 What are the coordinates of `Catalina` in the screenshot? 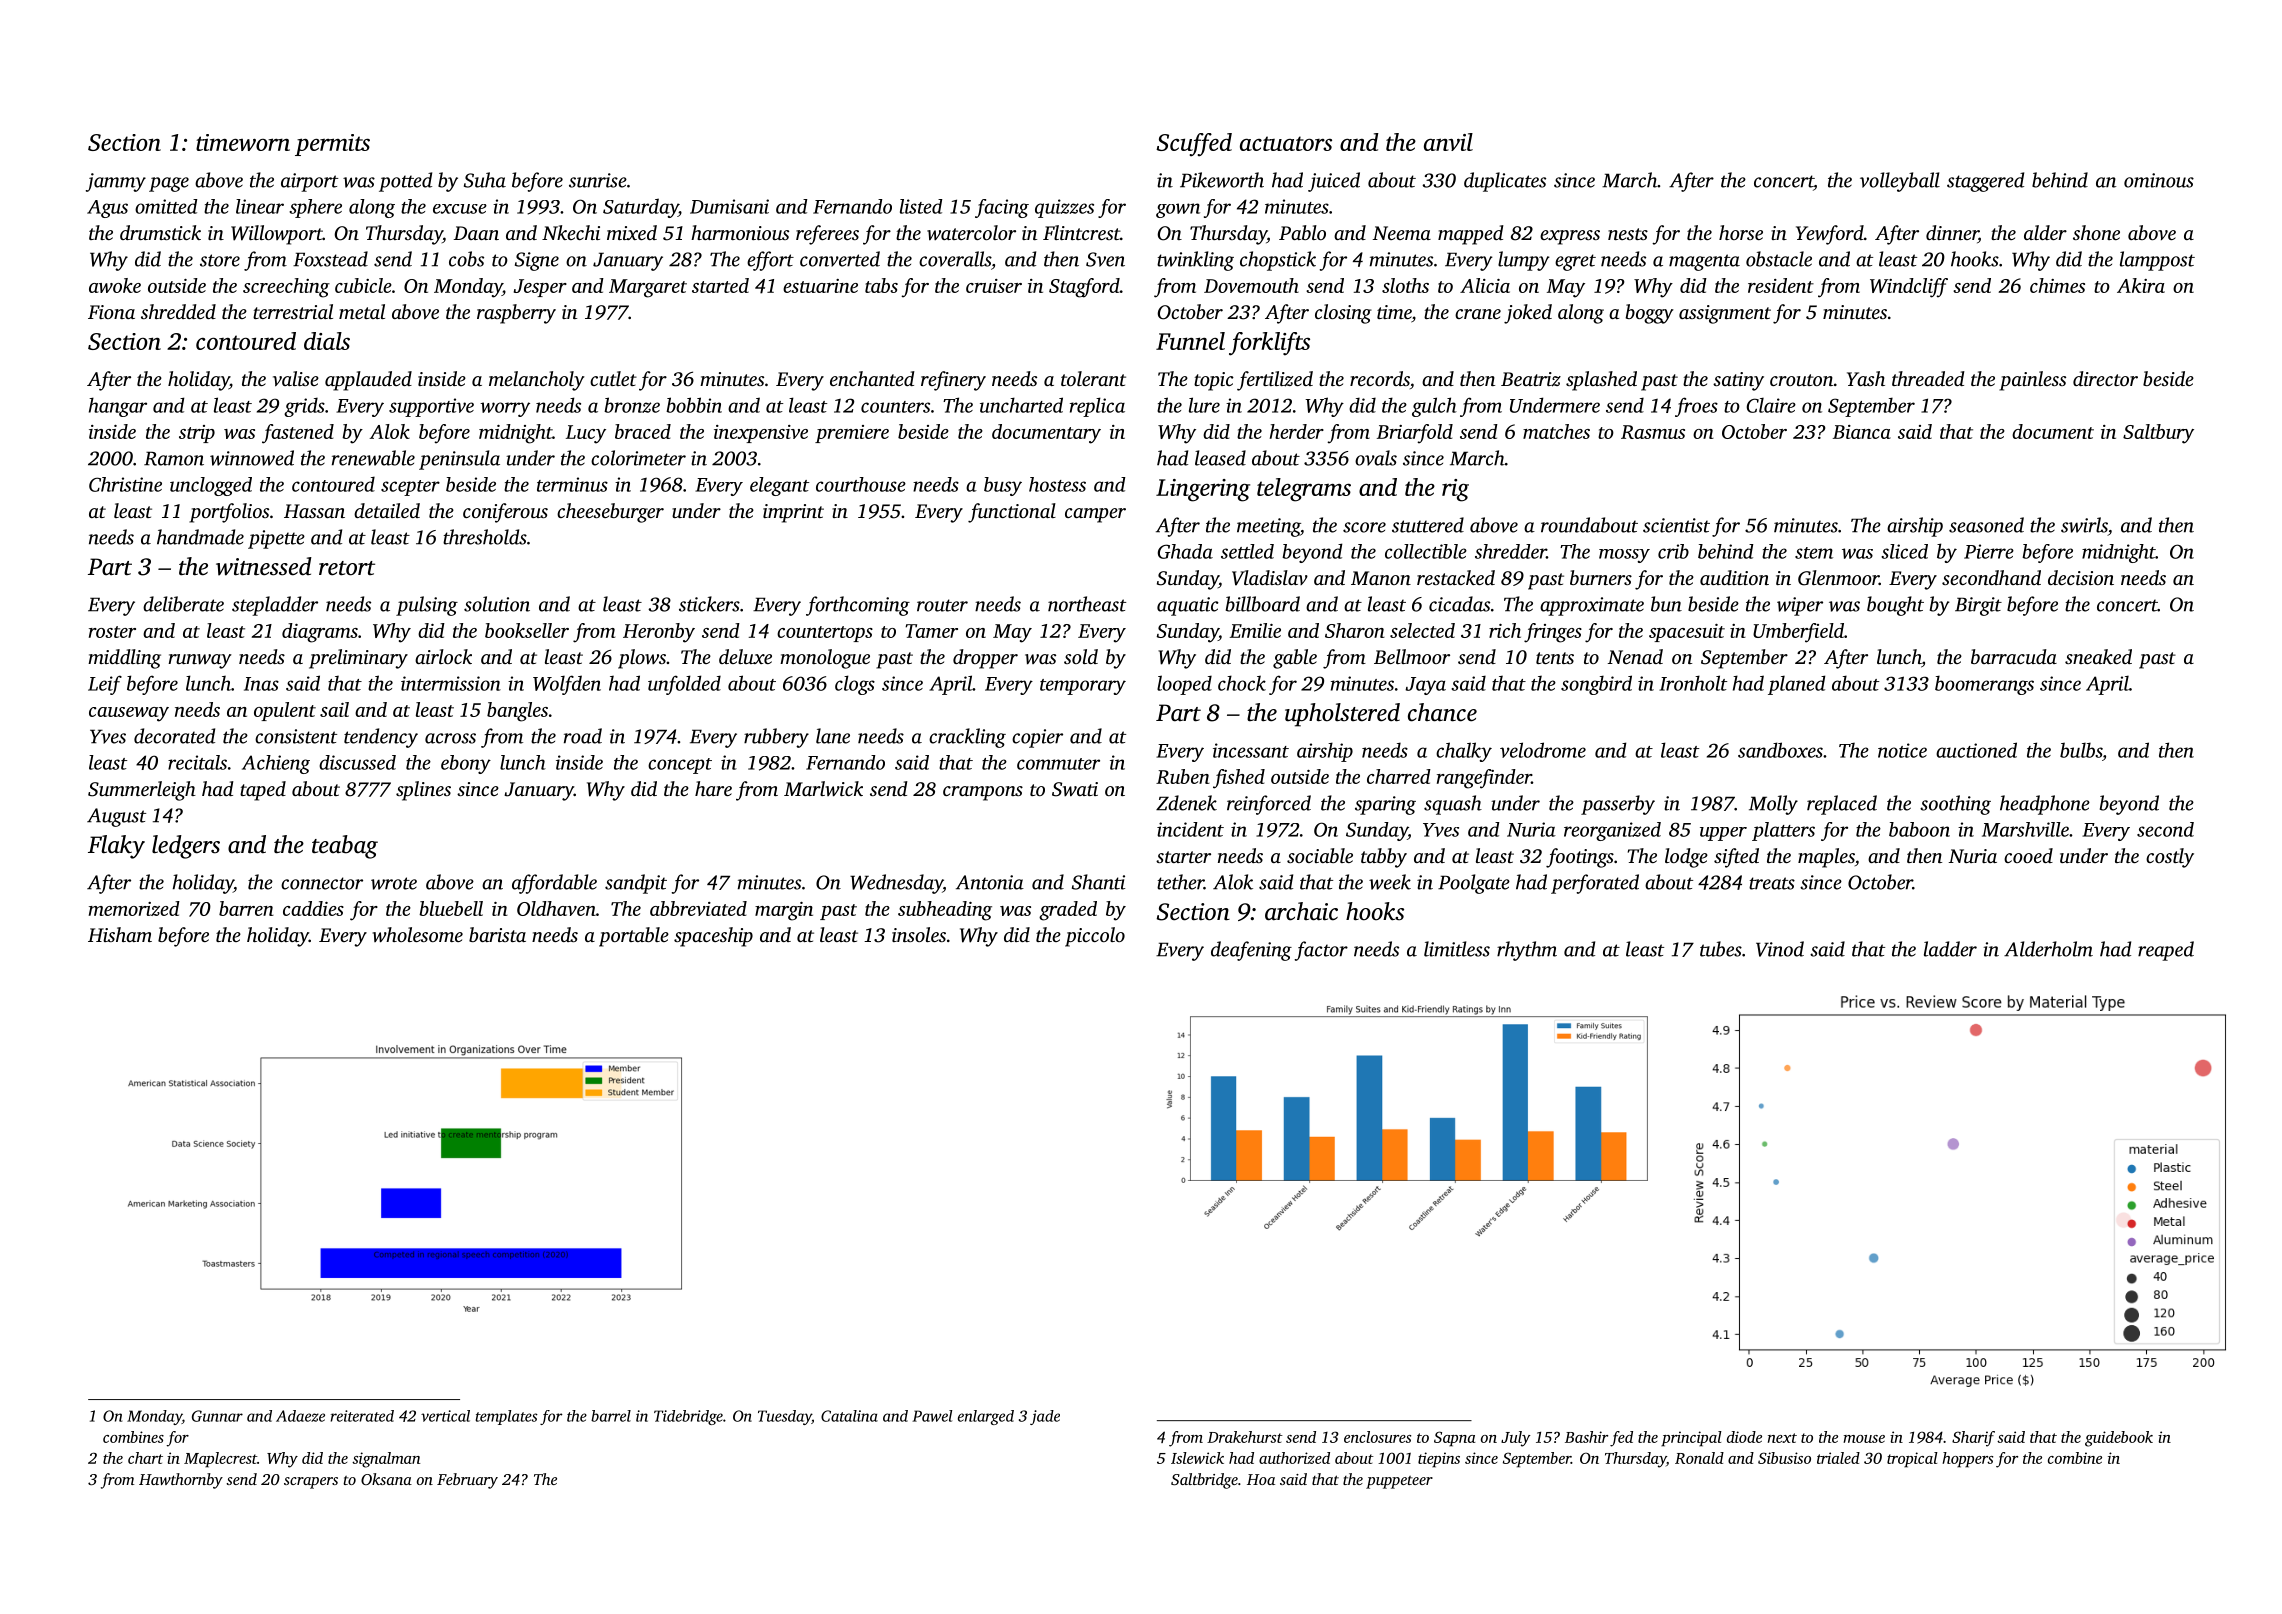 It's located at (849, 1416).
